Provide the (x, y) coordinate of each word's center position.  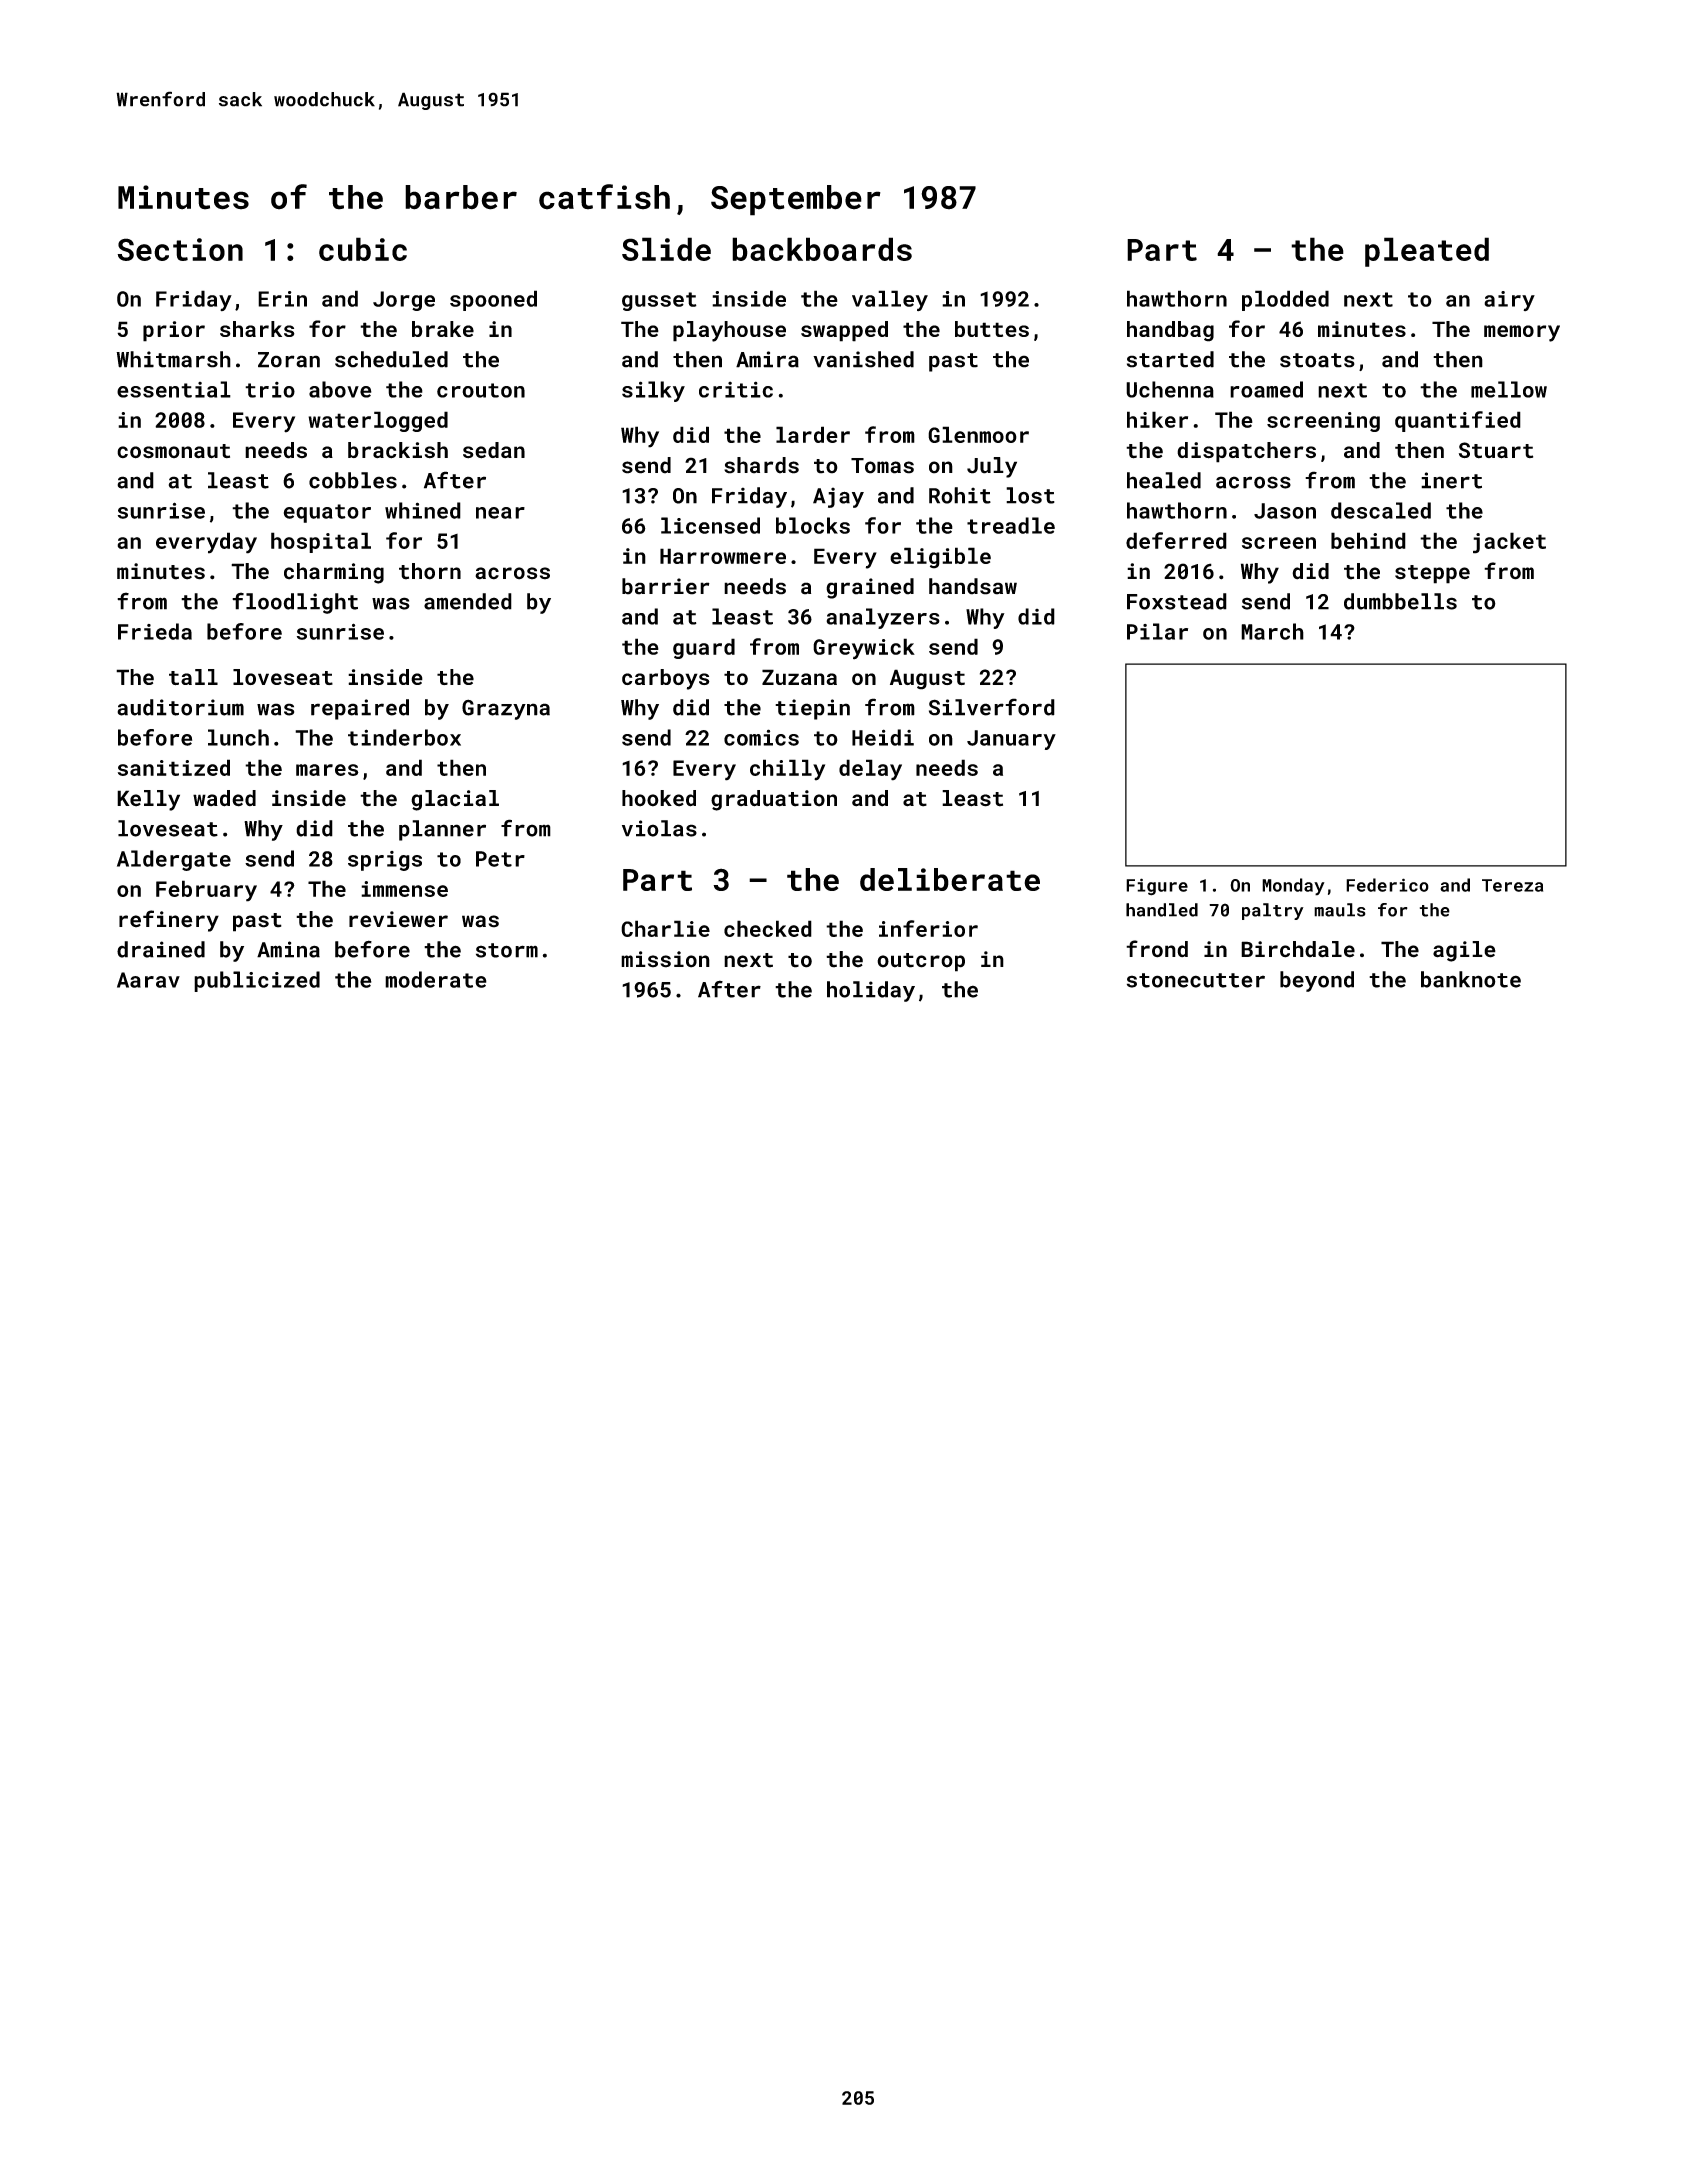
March (1272, 631)
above (340, 389)
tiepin (812, 709)
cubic (363, 249)
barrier (666, 586)
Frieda (155, 631)
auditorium (180, 707)
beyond (1317, 981)
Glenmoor (978, 434)
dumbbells (1400, 601)
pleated (1427, 252)
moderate (436, 979)
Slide (666, 249)
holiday (871, 991)
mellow (1509, 389)
